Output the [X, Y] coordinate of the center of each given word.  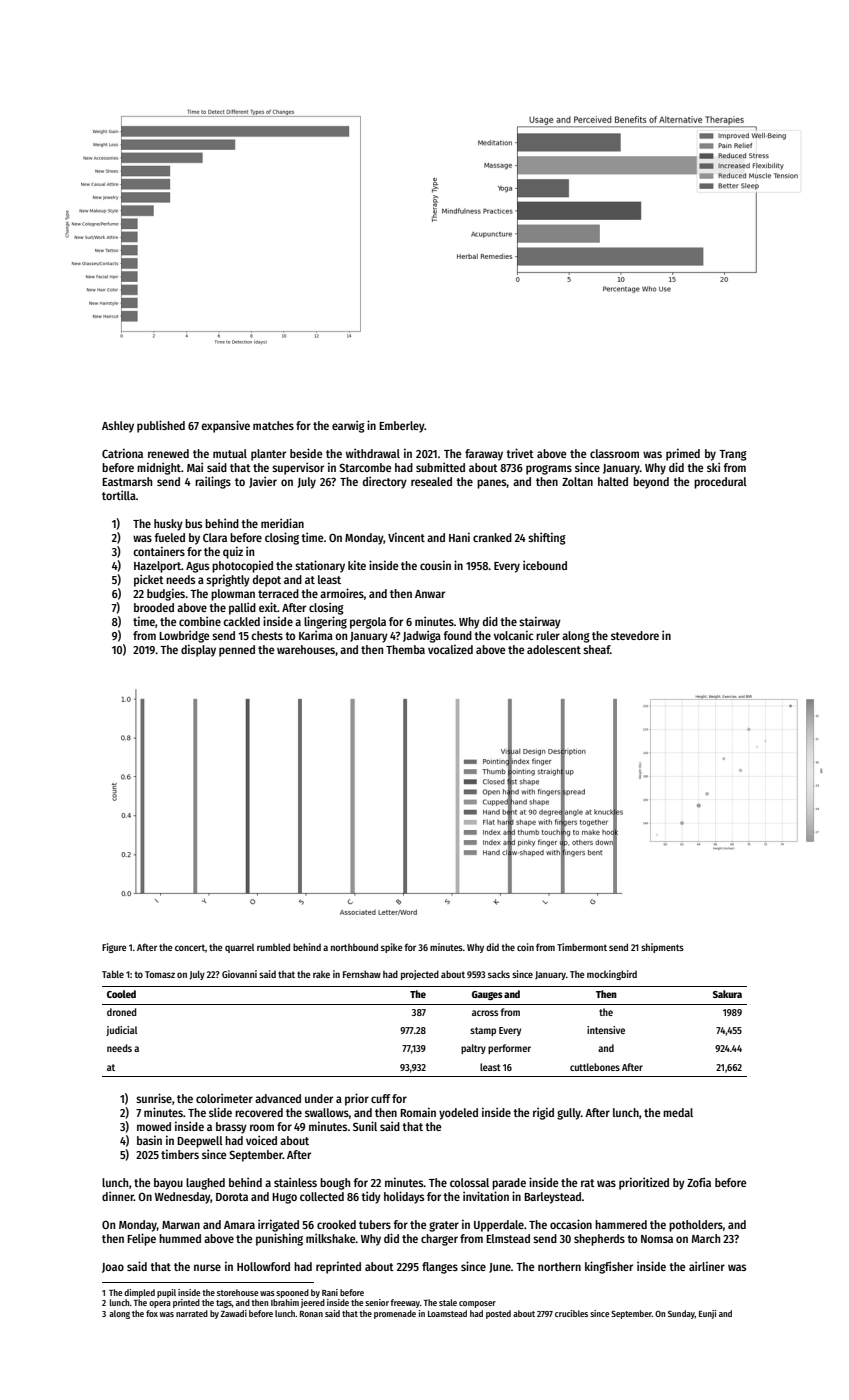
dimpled [139, 1293]
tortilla [119, 495]
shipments [662, 948]
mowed [154, 1126]
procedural [720, 483]
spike [392, 948]
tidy [371, 1197]
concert [190, 947]
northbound [354, 947]
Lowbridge [184, 636]
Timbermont [582, 947]
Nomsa [657, 1239]
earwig [348, 426]
